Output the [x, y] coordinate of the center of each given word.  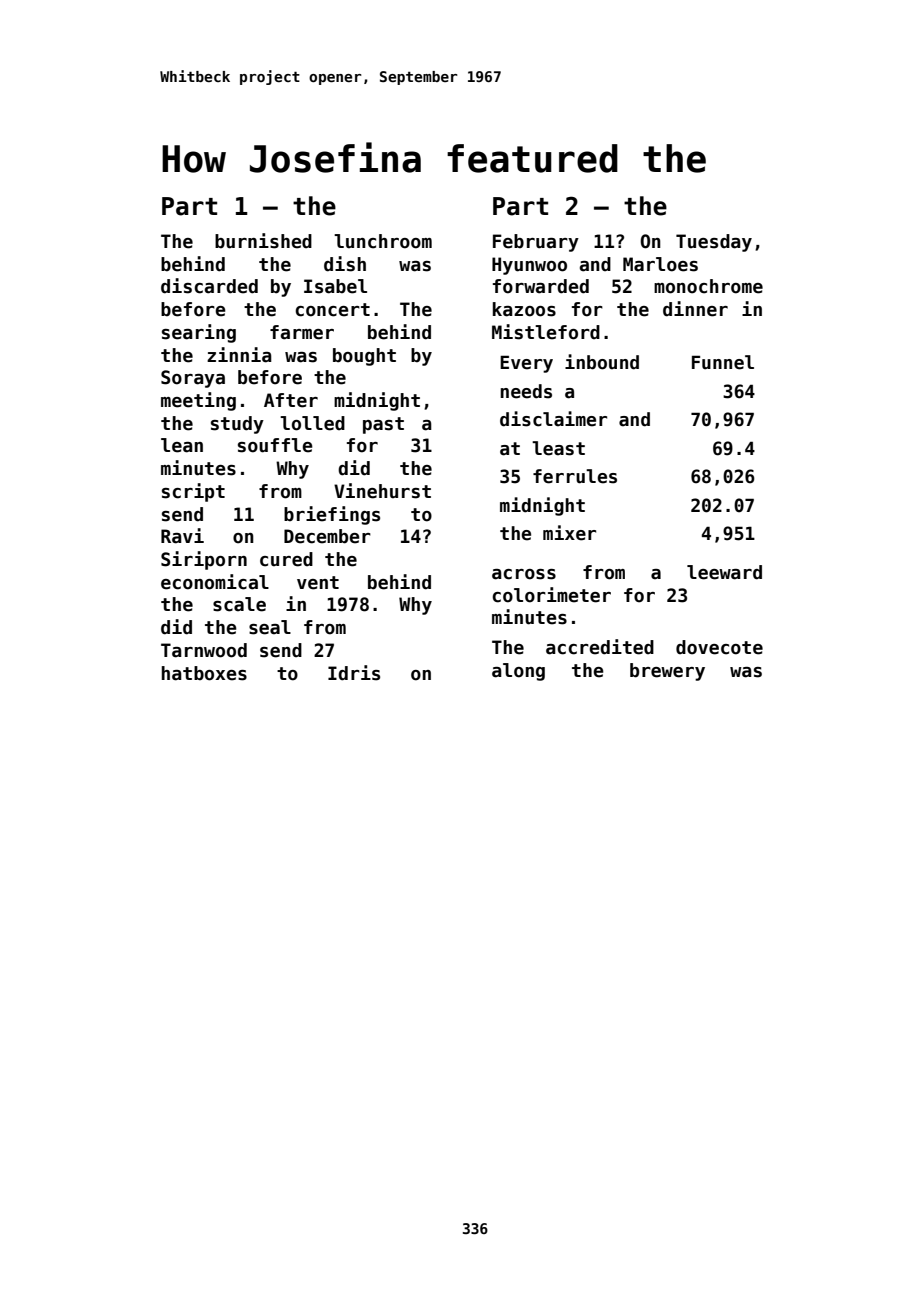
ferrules [575, 476]
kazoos [524, 309]
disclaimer [553, 419]
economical [215, 582]
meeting [198, 401]
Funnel [723, 362]
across [524, 574]
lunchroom [383, 241]
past [383, 425]
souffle [275, 445]
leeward [724, 572]
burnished [263, 241]
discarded [209, 286]
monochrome [708, 286]
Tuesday [714, 243]
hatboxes [204, 673]
